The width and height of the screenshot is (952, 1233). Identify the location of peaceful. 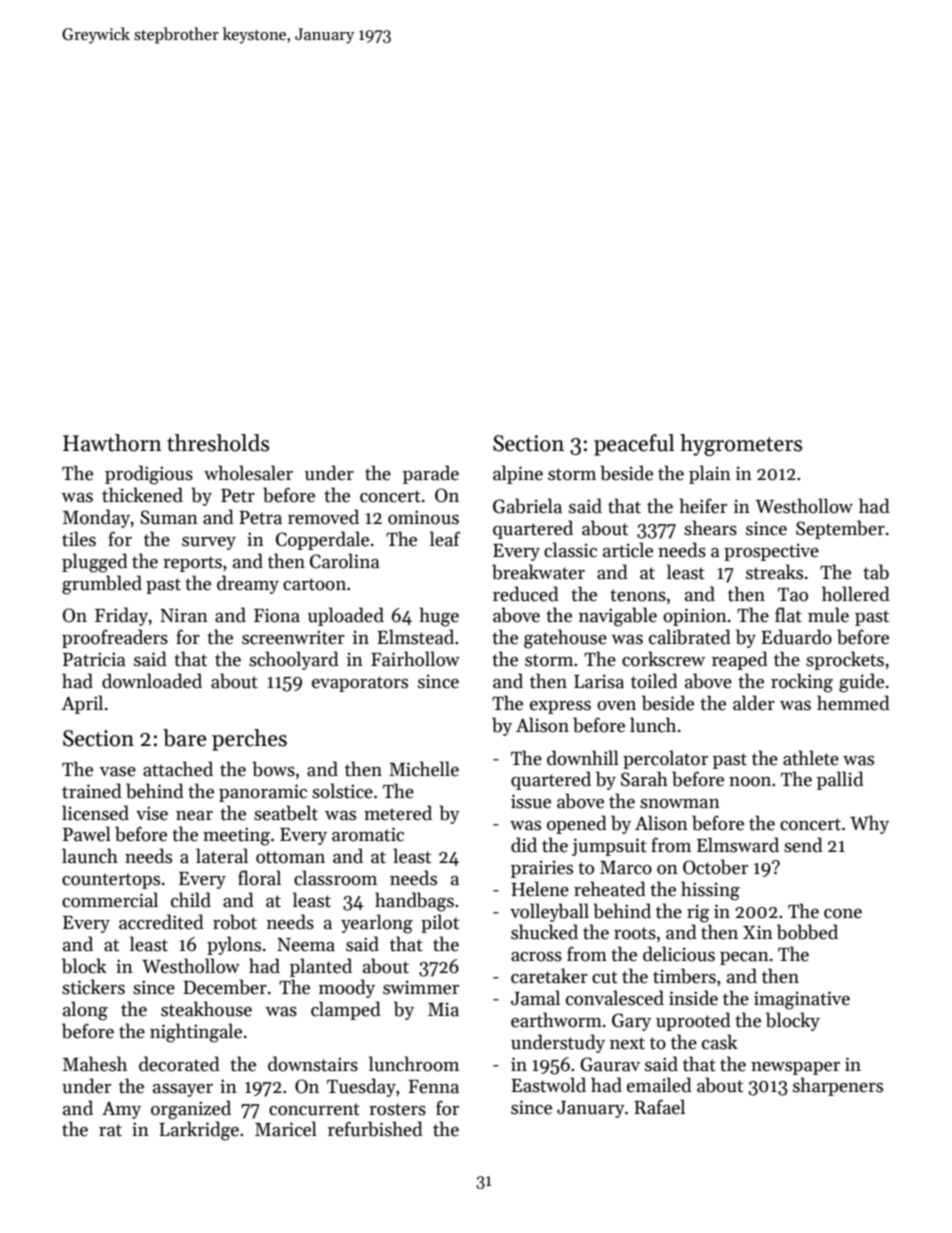
(634, 445).
